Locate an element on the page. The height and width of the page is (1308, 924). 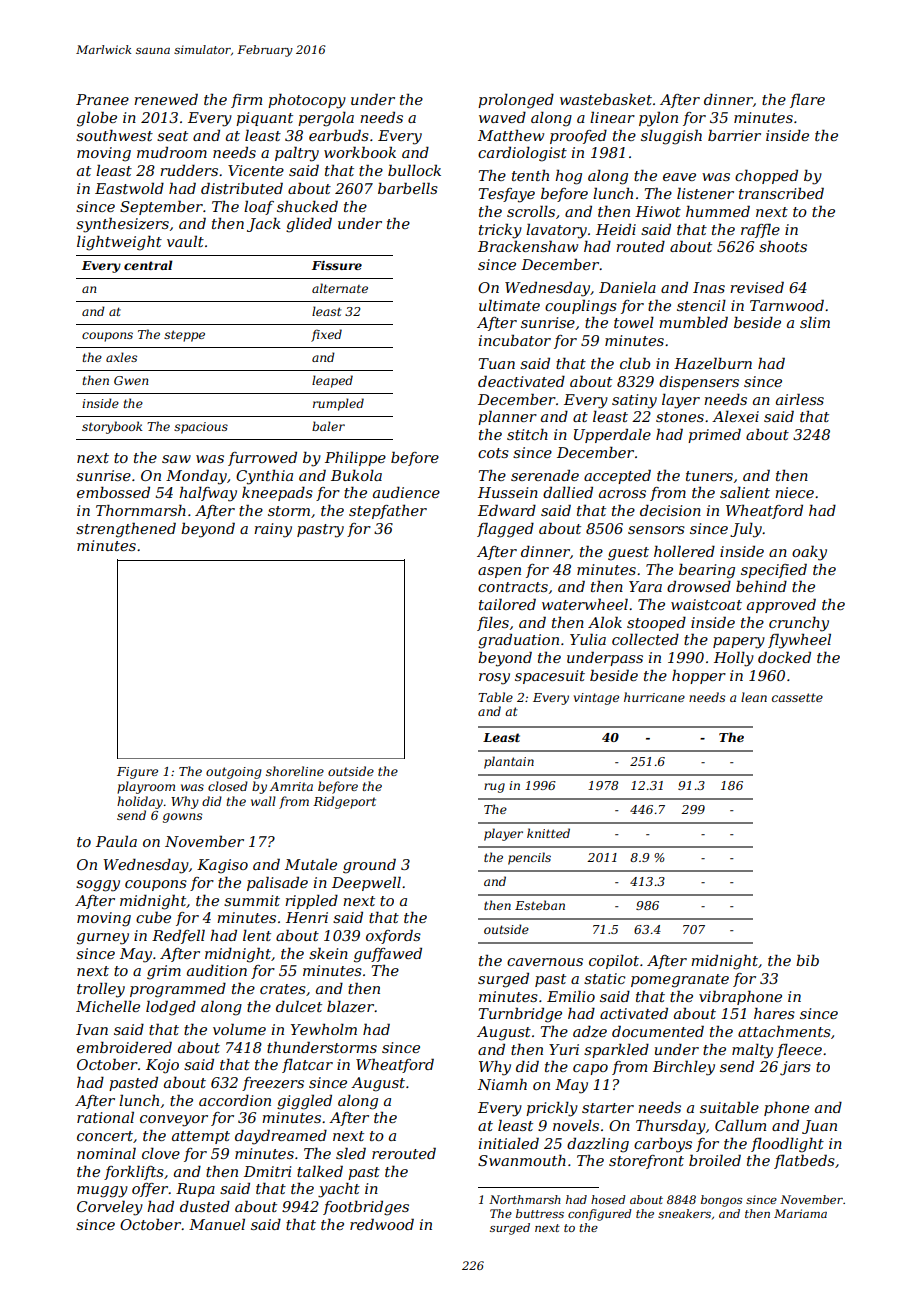
Yulia is located at coordinates (588, 639).
